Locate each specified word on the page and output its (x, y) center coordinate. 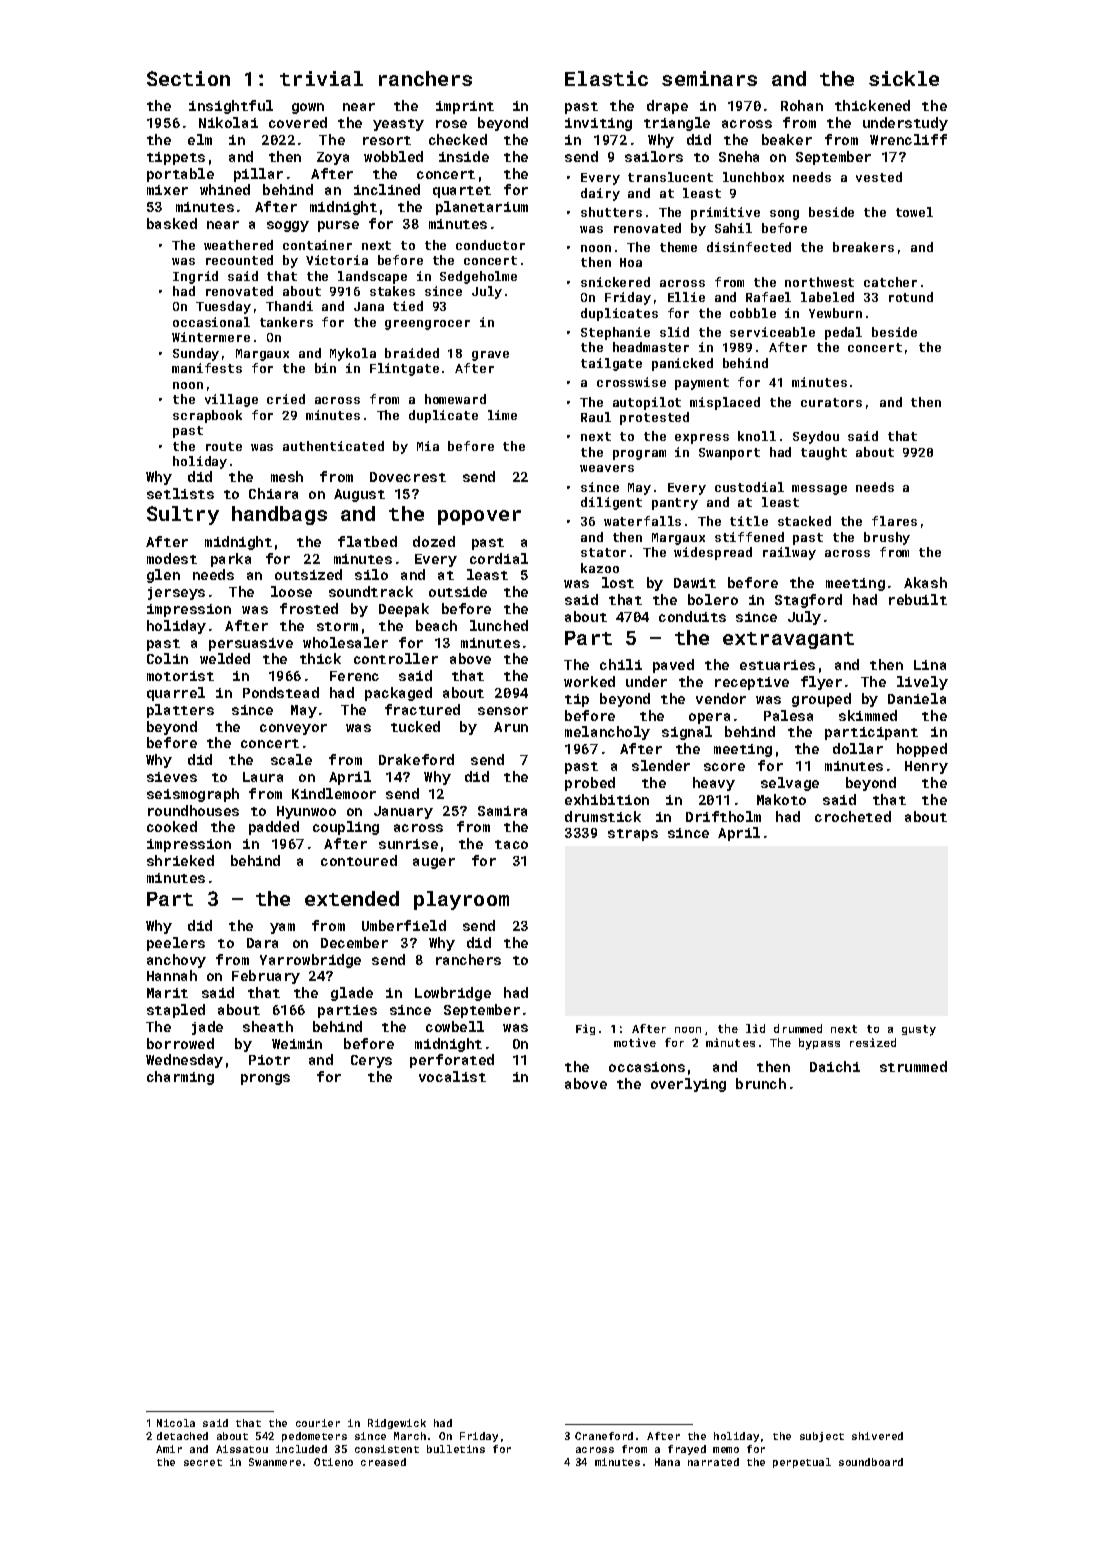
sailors (654, 156)
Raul (596, 417)
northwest (819, 282)
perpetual (802, 1463)
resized (873, 1042)
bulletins (456, 1449)
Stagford (808, 601)
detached (182, 1436)
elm (200, 139)
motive (635, 1042)
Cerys (371, 1061)
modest (172, 558)
